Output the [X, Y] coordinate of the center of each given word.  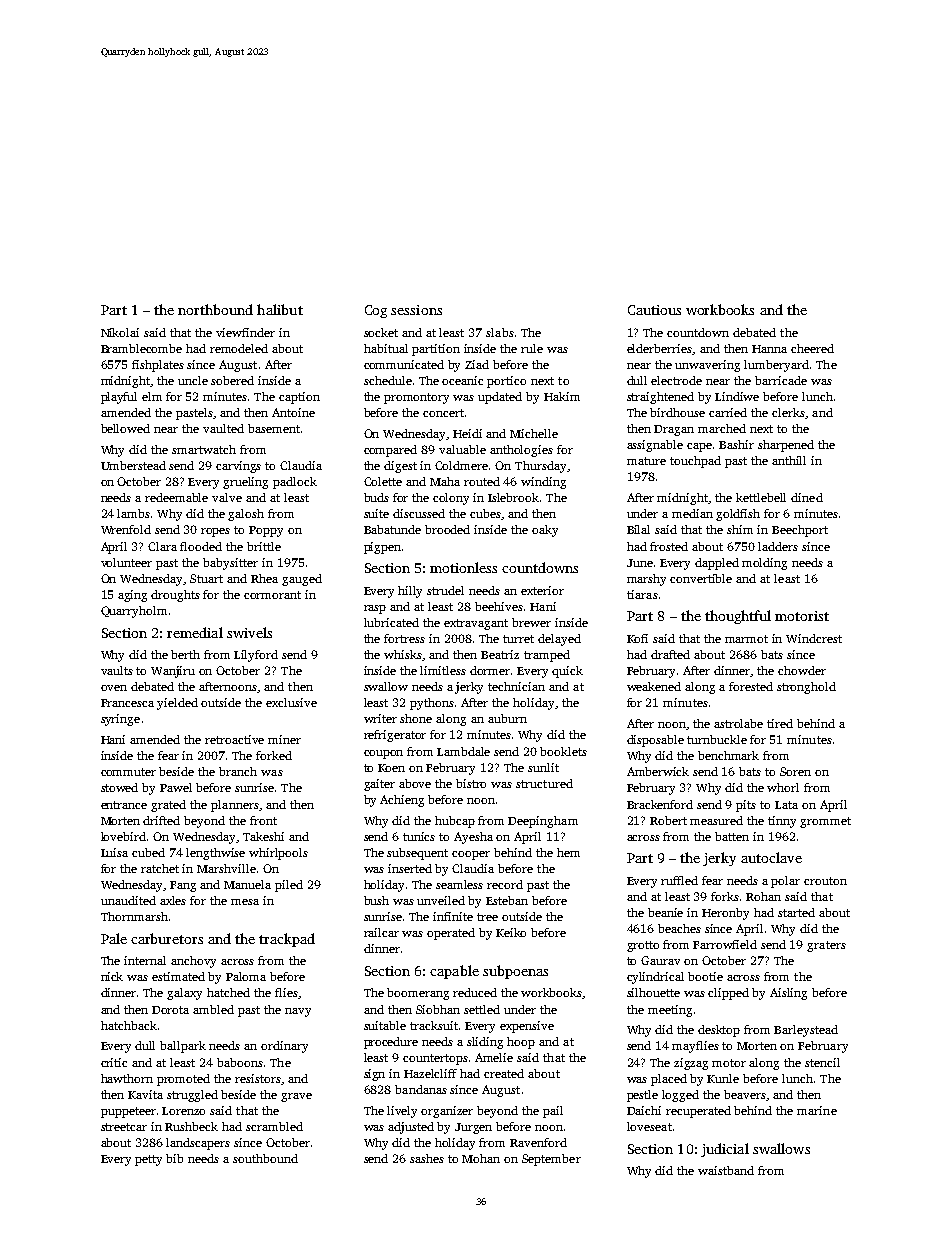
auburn [507, 718]
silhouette [653, 992]
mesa [245, 902]
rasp [375, 609]
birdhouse [677, 412]
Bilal [638, 529]
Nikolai [120, 332]
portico [506, 382]
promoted [183, 1080]
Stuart [206, 578]
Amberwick [658, 771]
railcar [381, 932]
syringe [120, 720]
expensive [527, 1027]
